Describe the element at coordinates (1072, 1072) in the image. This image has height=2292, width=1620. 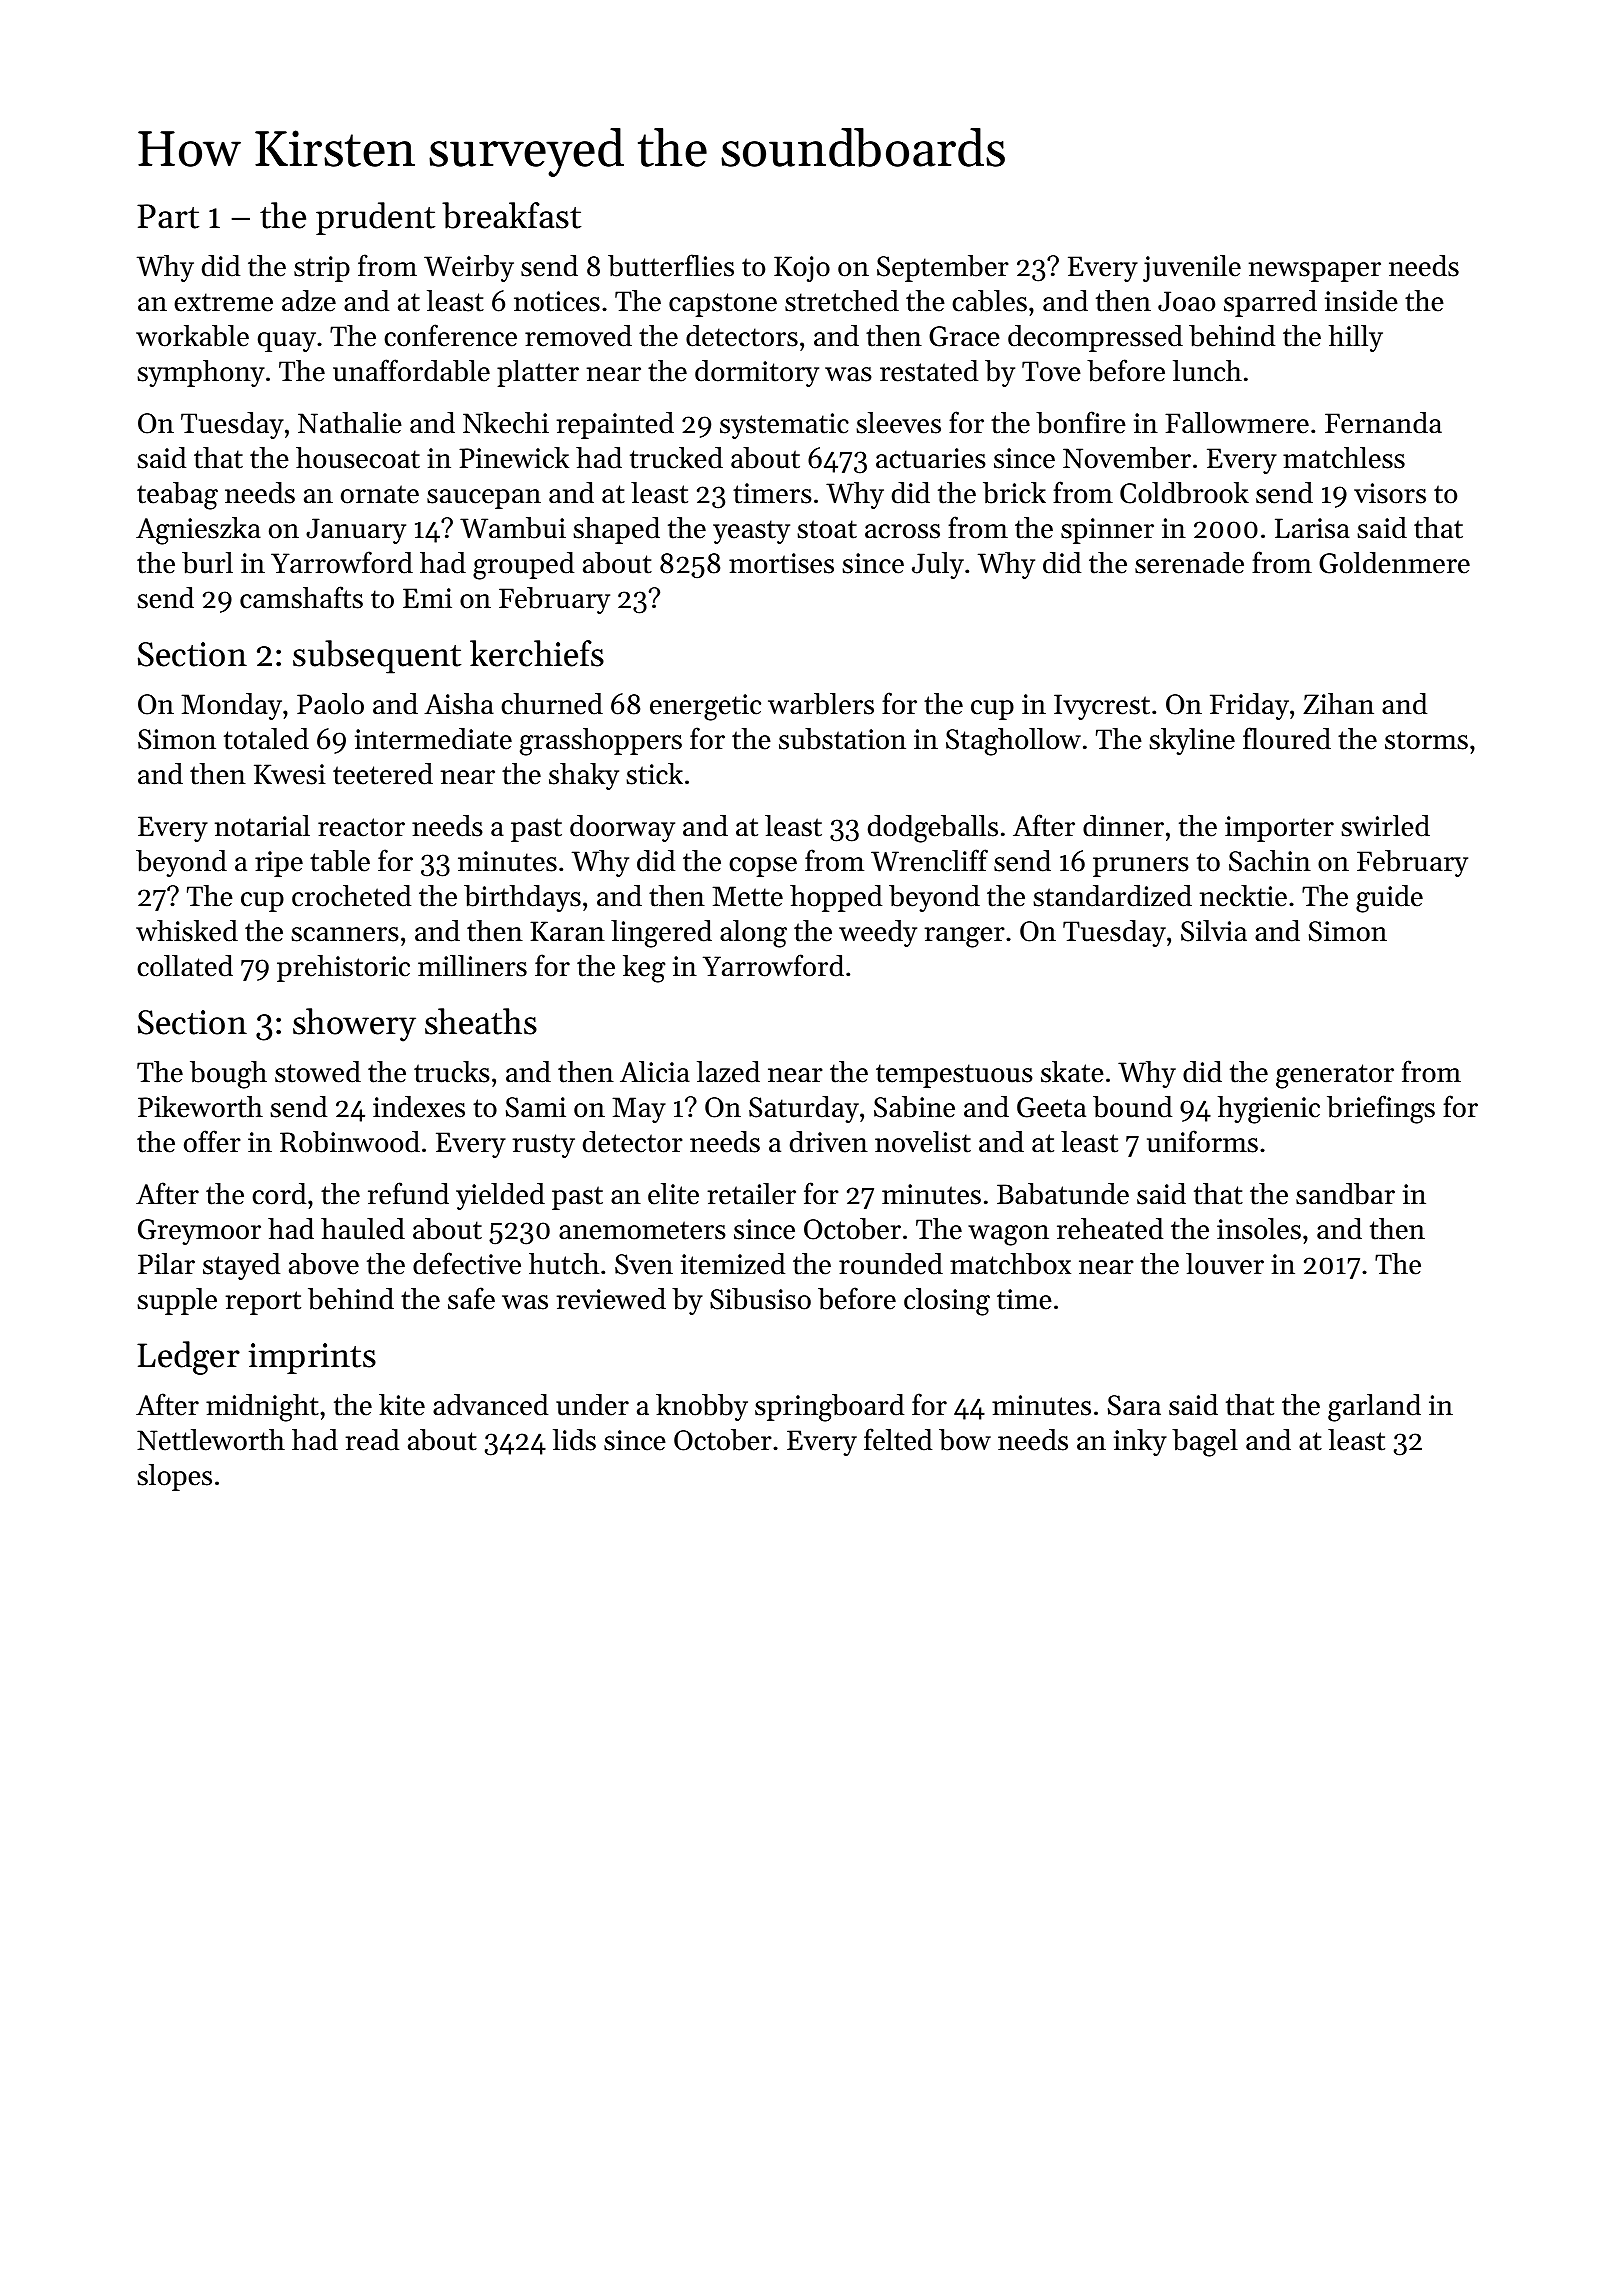
I see `skate` at that location.
